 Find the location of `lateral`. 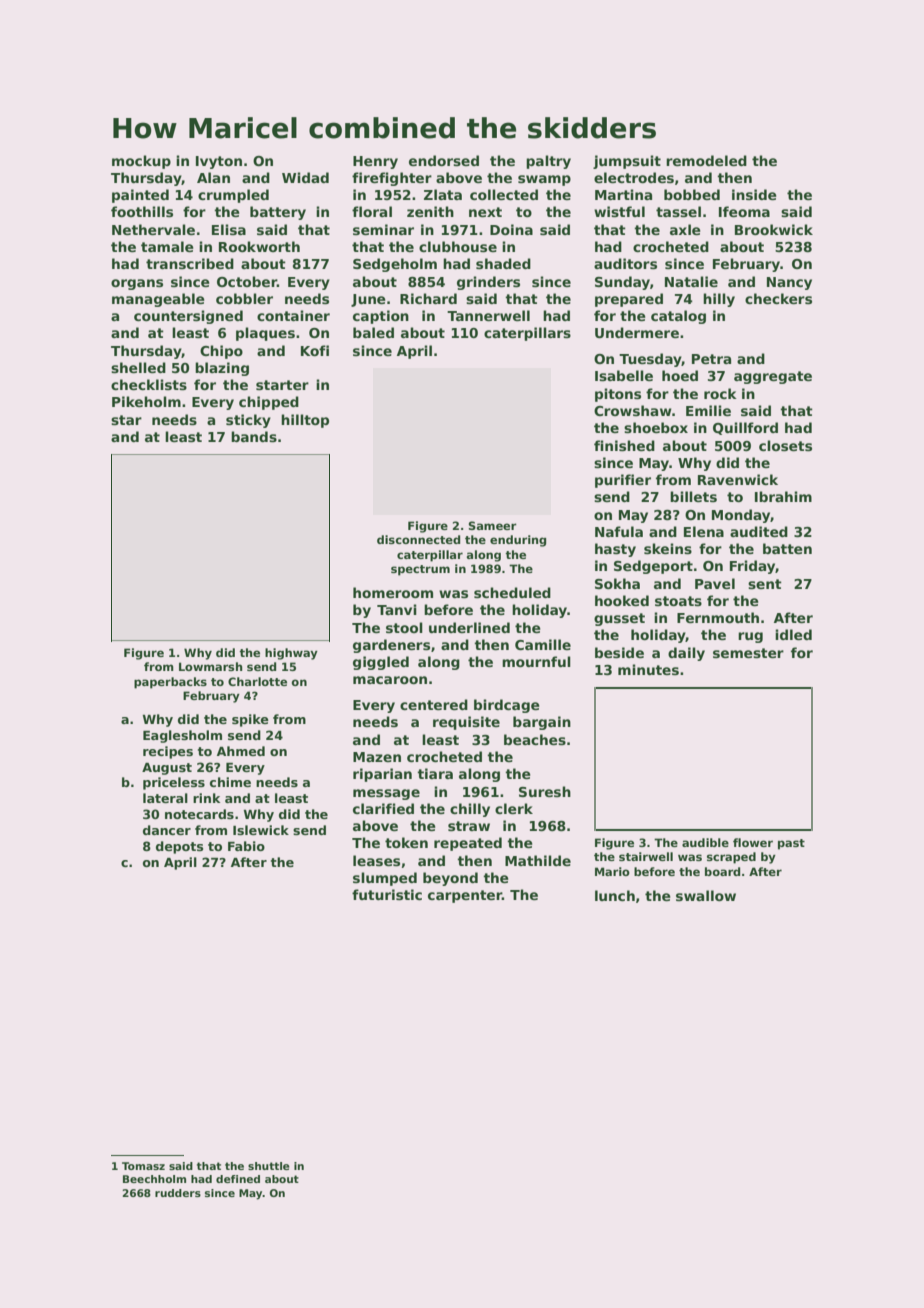

lateral is located at coordinates (165, 798).
